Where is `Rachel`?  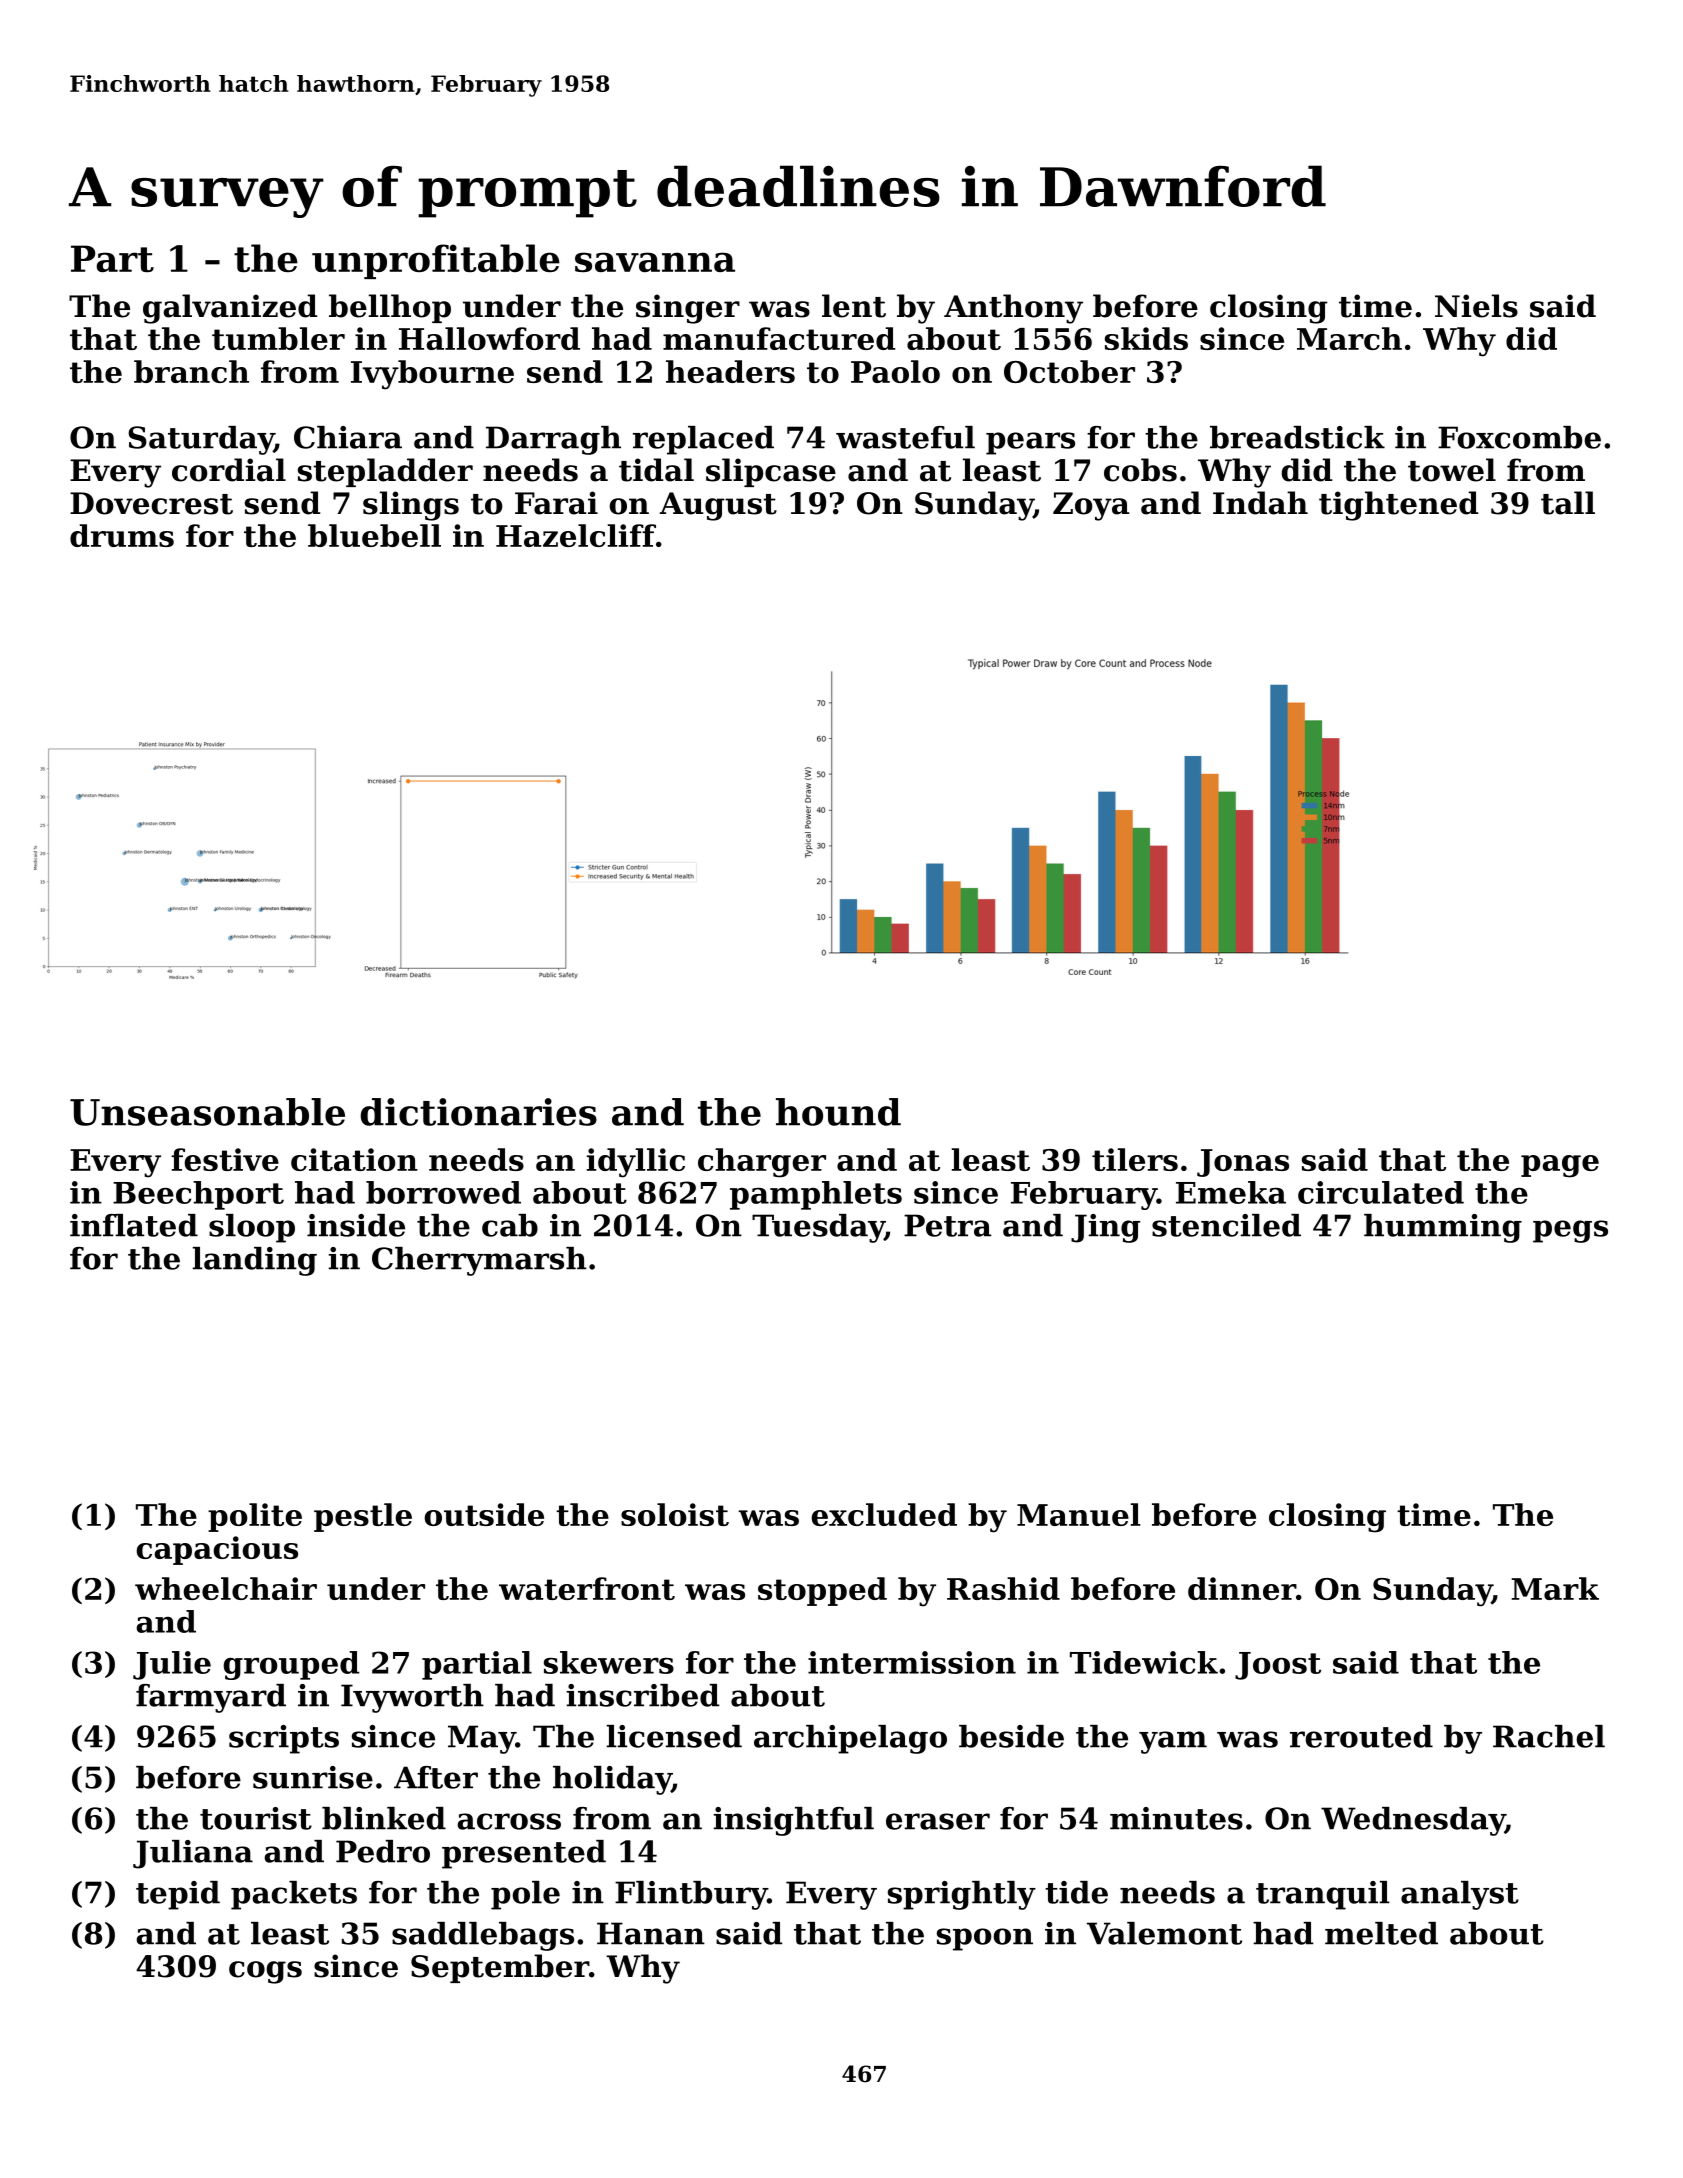
Rachel is located at coordinates (1549, 1736).
